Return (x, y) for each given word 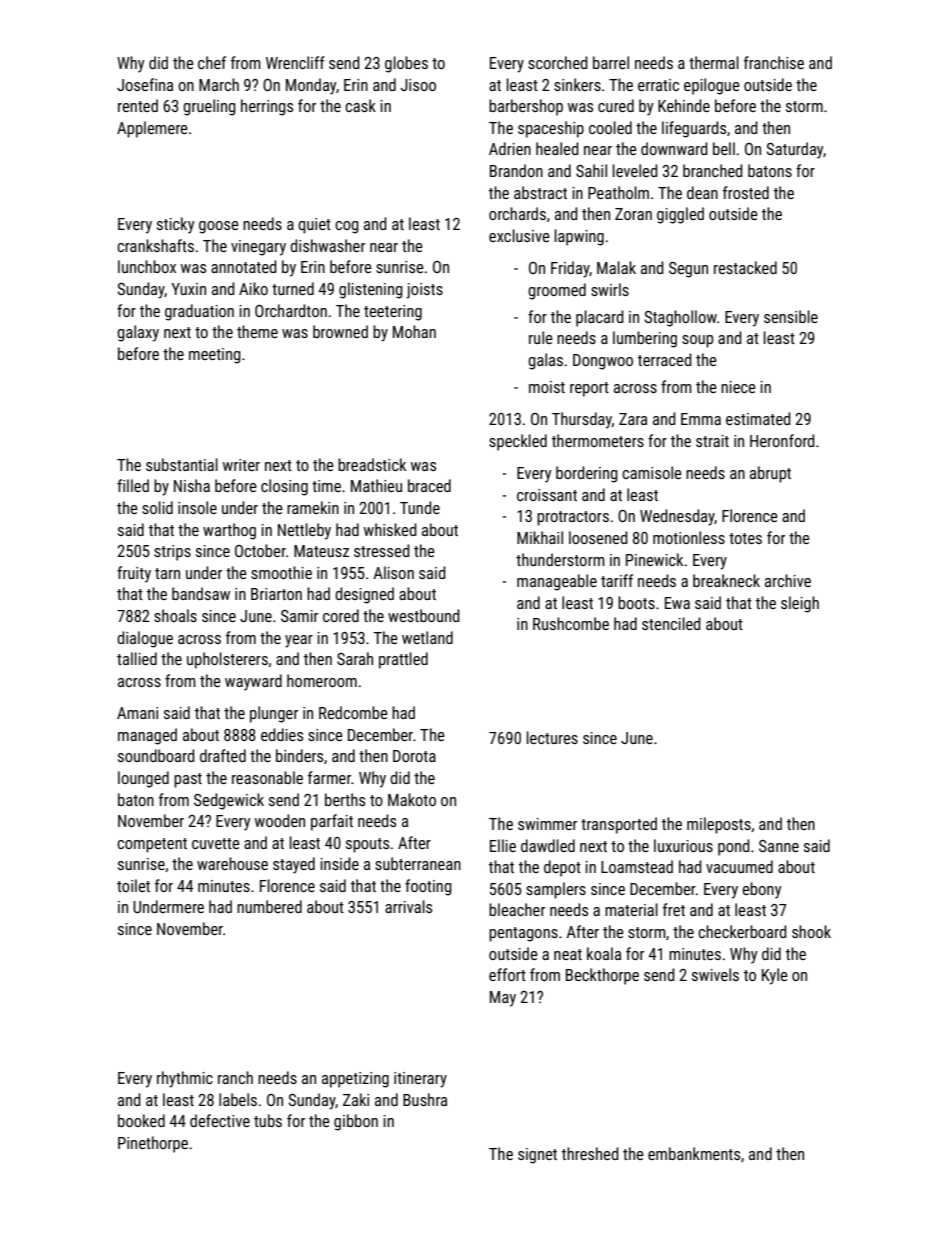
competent (152, 845)
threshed (590, 1153)
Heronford (782, 440)
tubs (268, 1120)
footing (428, 887)
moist (547, 387)
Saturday (794, 150)
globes (406, 64)
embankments (694, 1153)
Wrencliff (295, 62)
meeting (215, 356)
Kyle (775, 976)
